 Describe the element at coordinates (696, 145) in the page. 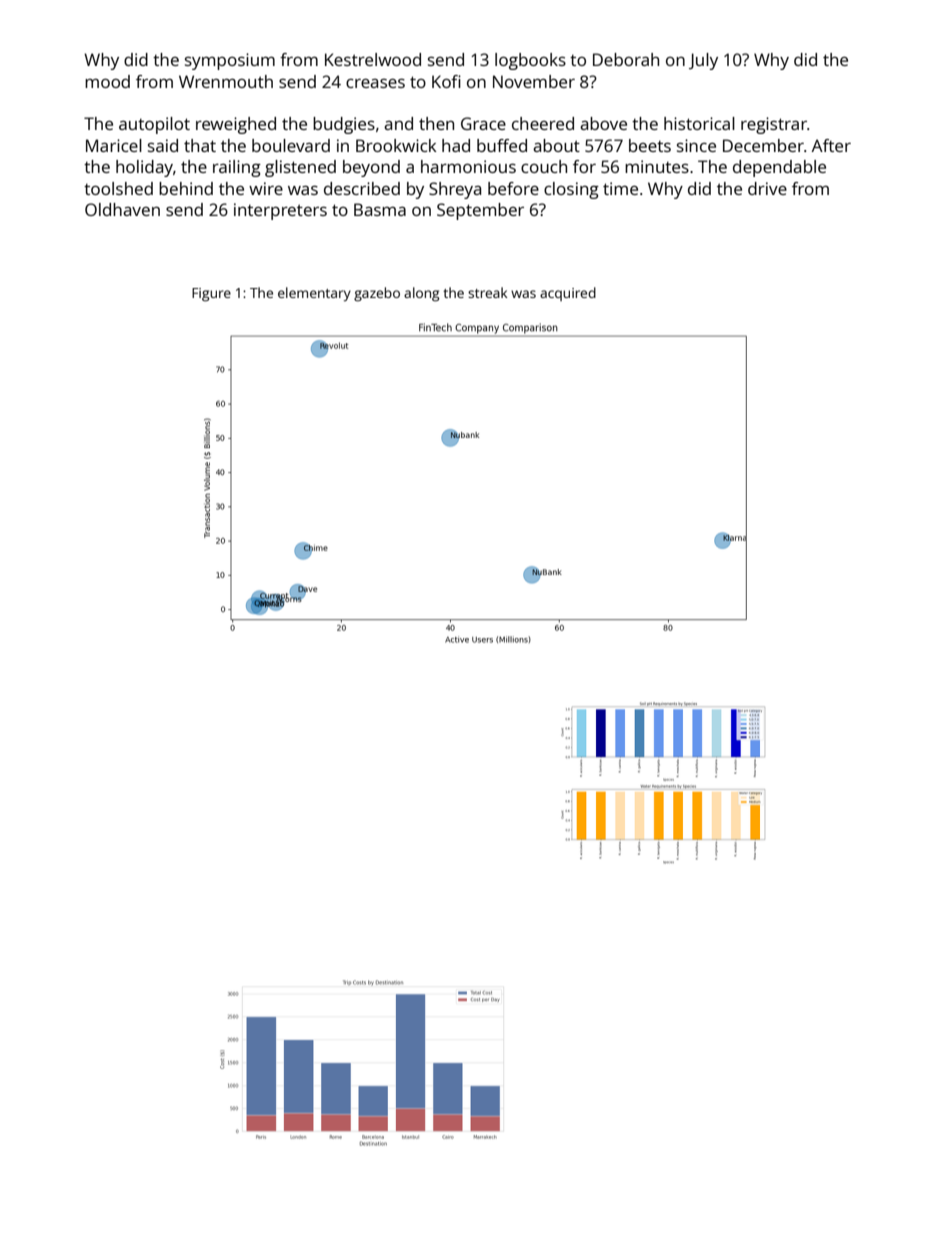

I see `since` at that location.
